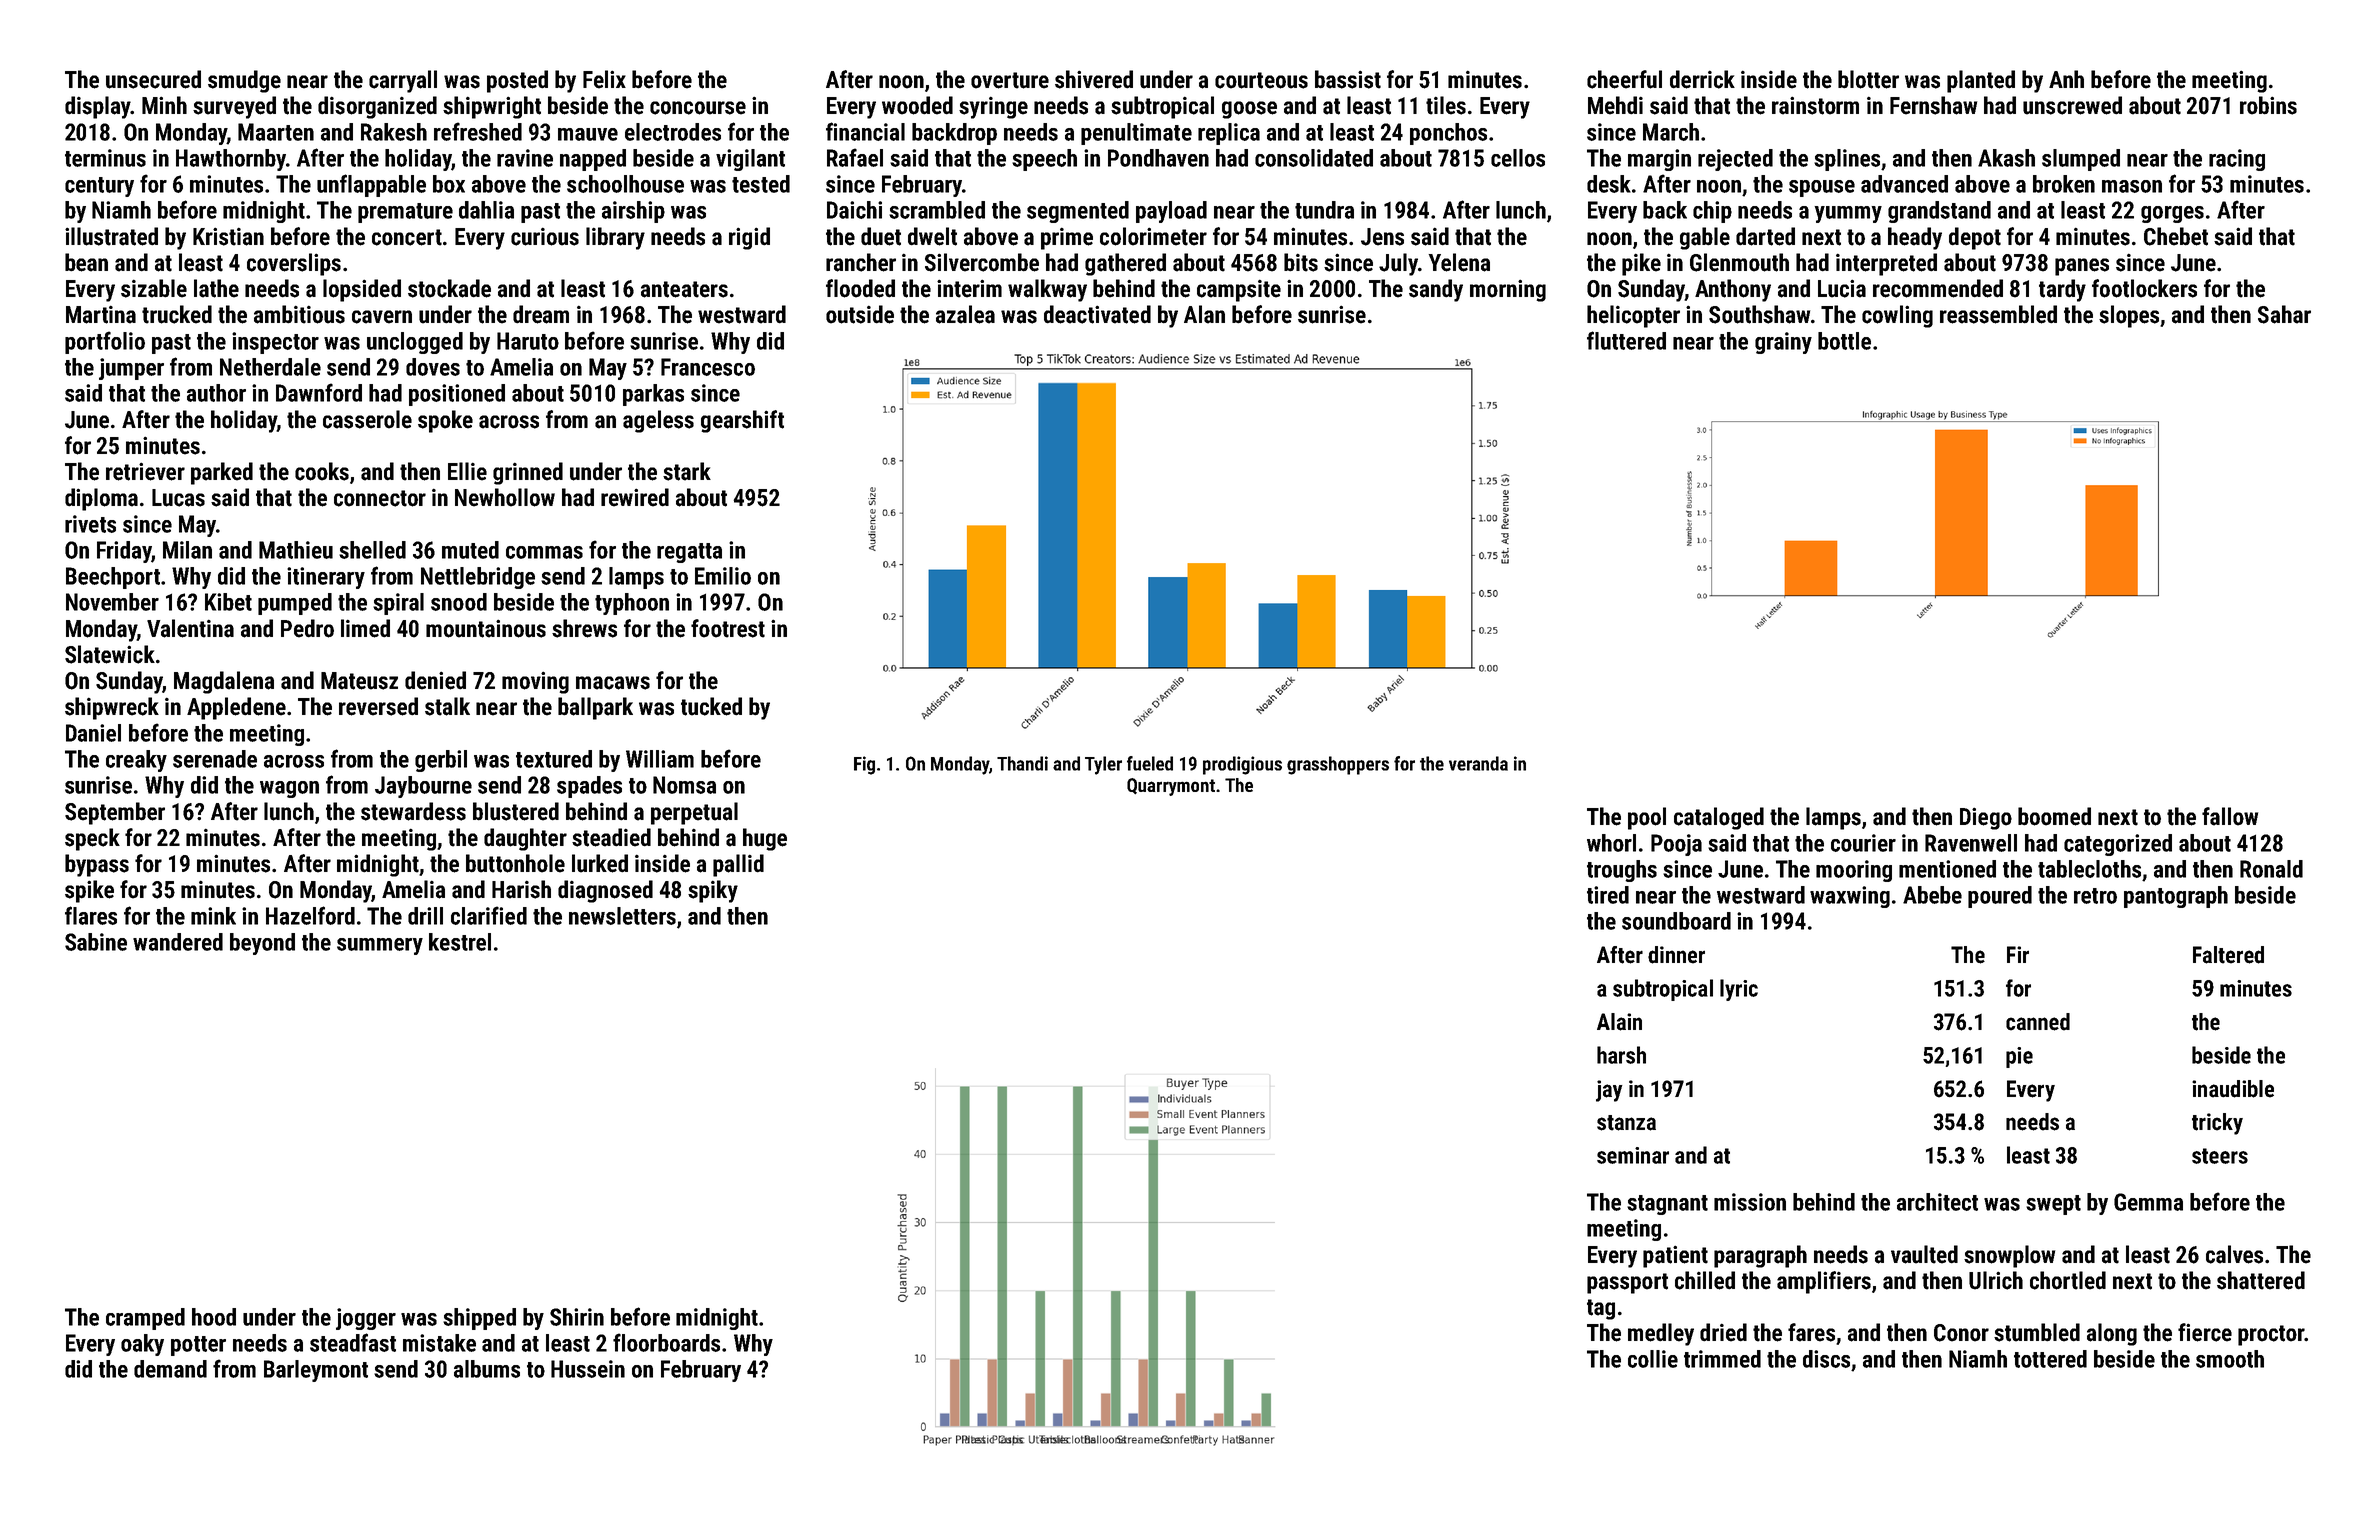 This screenshot has height=1540, width=2380. I want to click on Anh, so click(2066, 79).
